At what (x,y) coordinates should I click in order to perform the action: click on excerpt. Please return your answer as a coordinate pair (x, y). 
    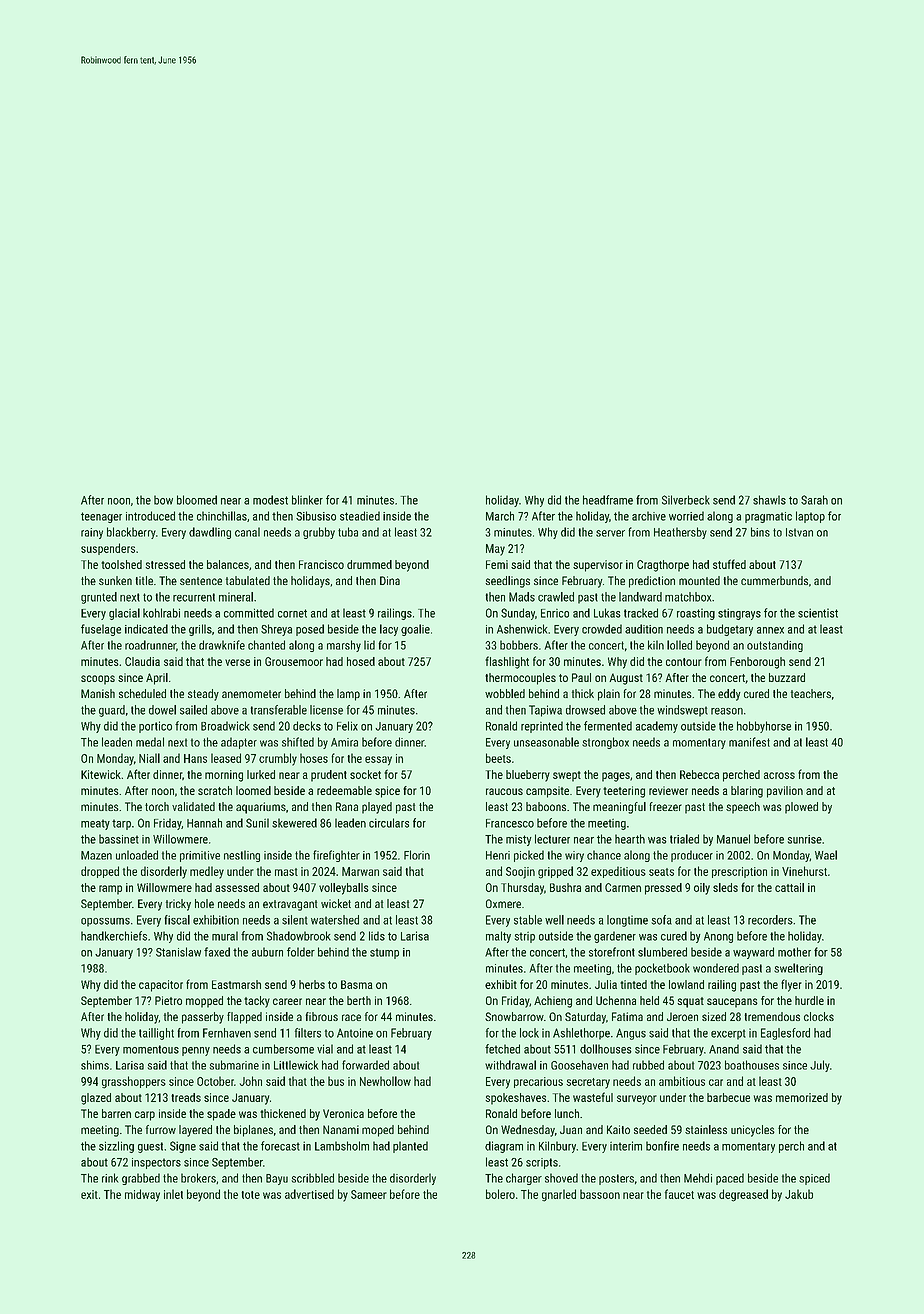
    Looking at the image, I should click on (728, 1034).
